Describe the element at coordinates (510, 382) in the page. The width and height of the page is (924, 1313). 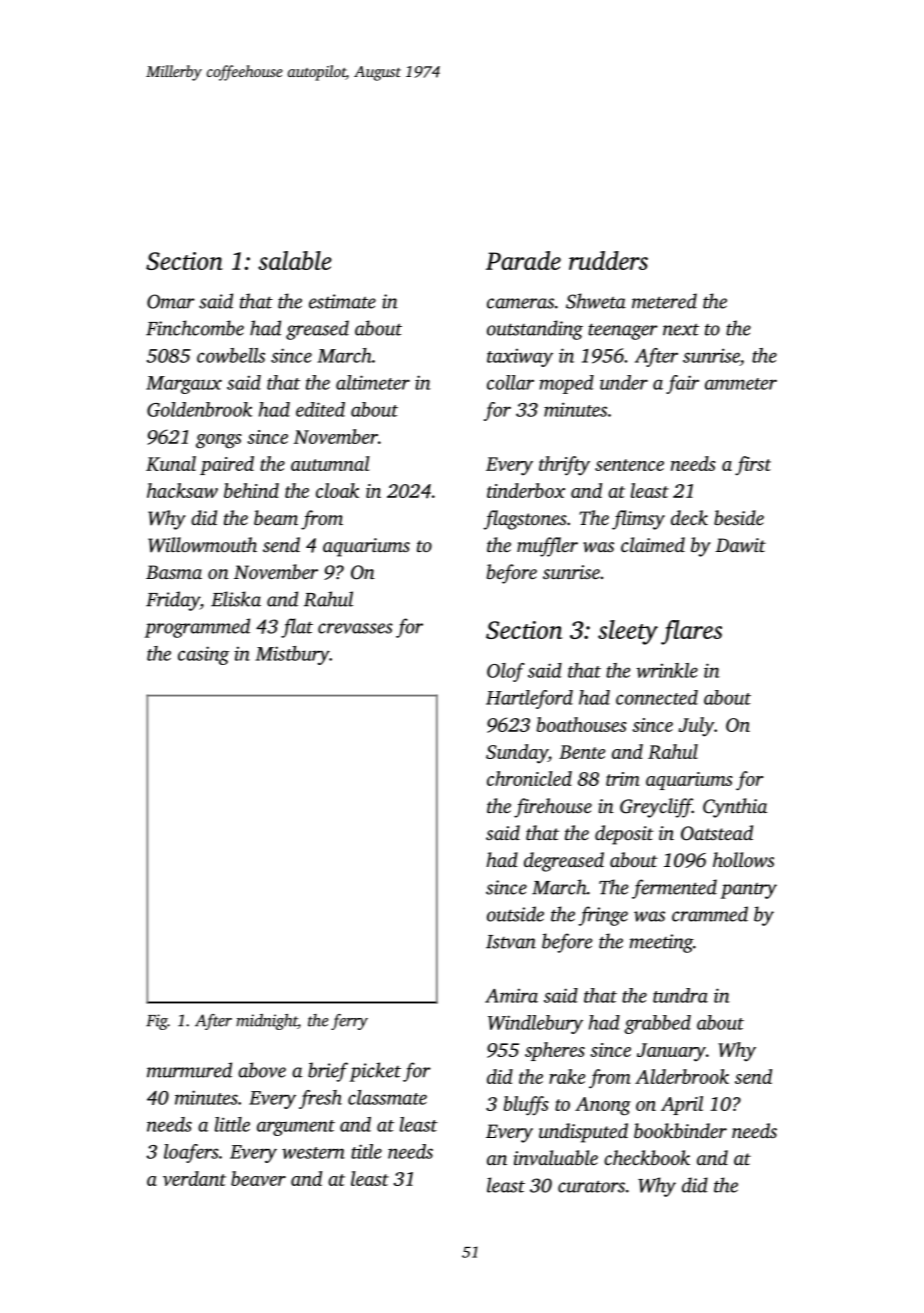
I see `collar` at that location.
